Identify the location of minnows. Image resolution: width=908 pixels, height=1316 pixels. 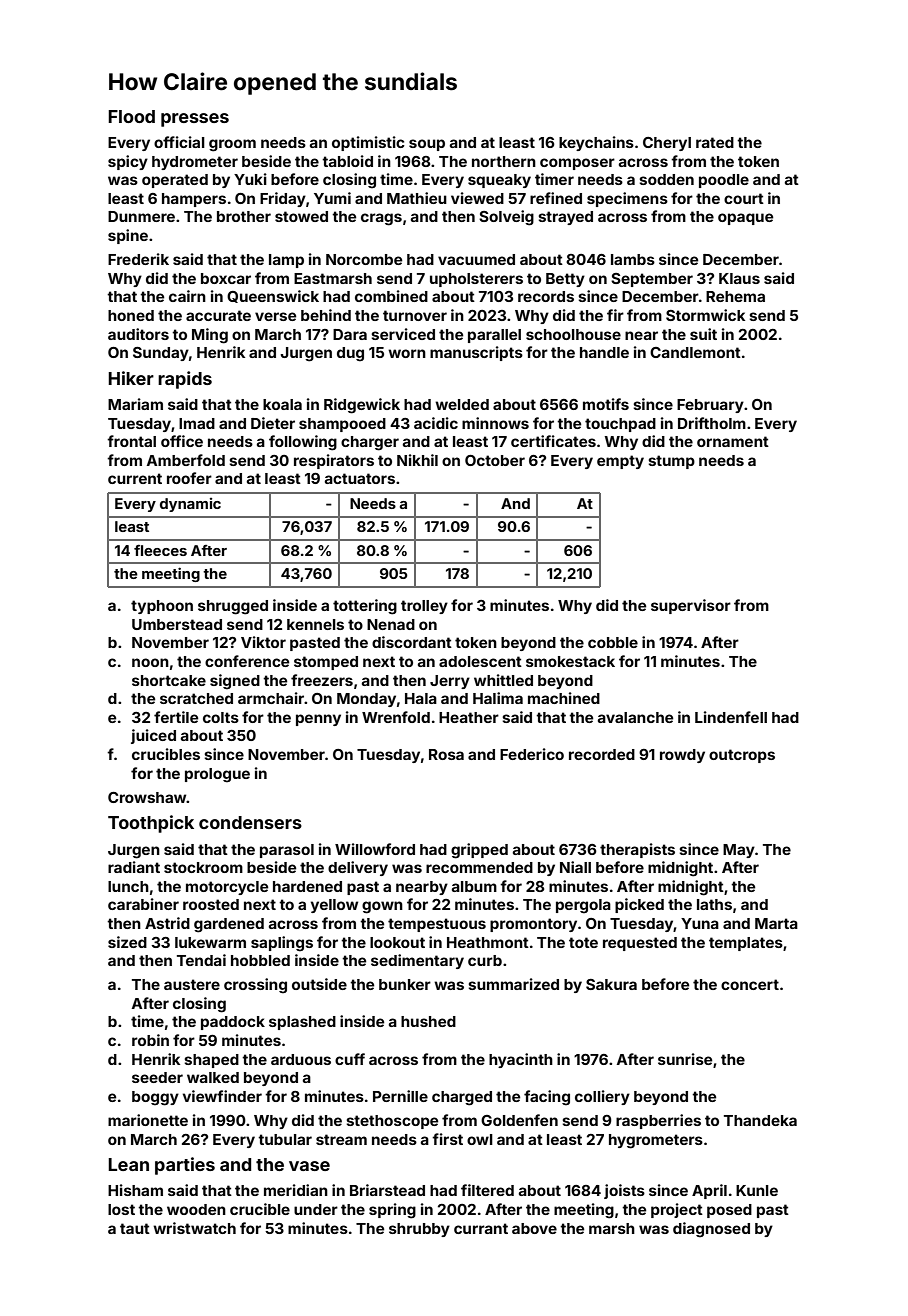
(495, 423).
